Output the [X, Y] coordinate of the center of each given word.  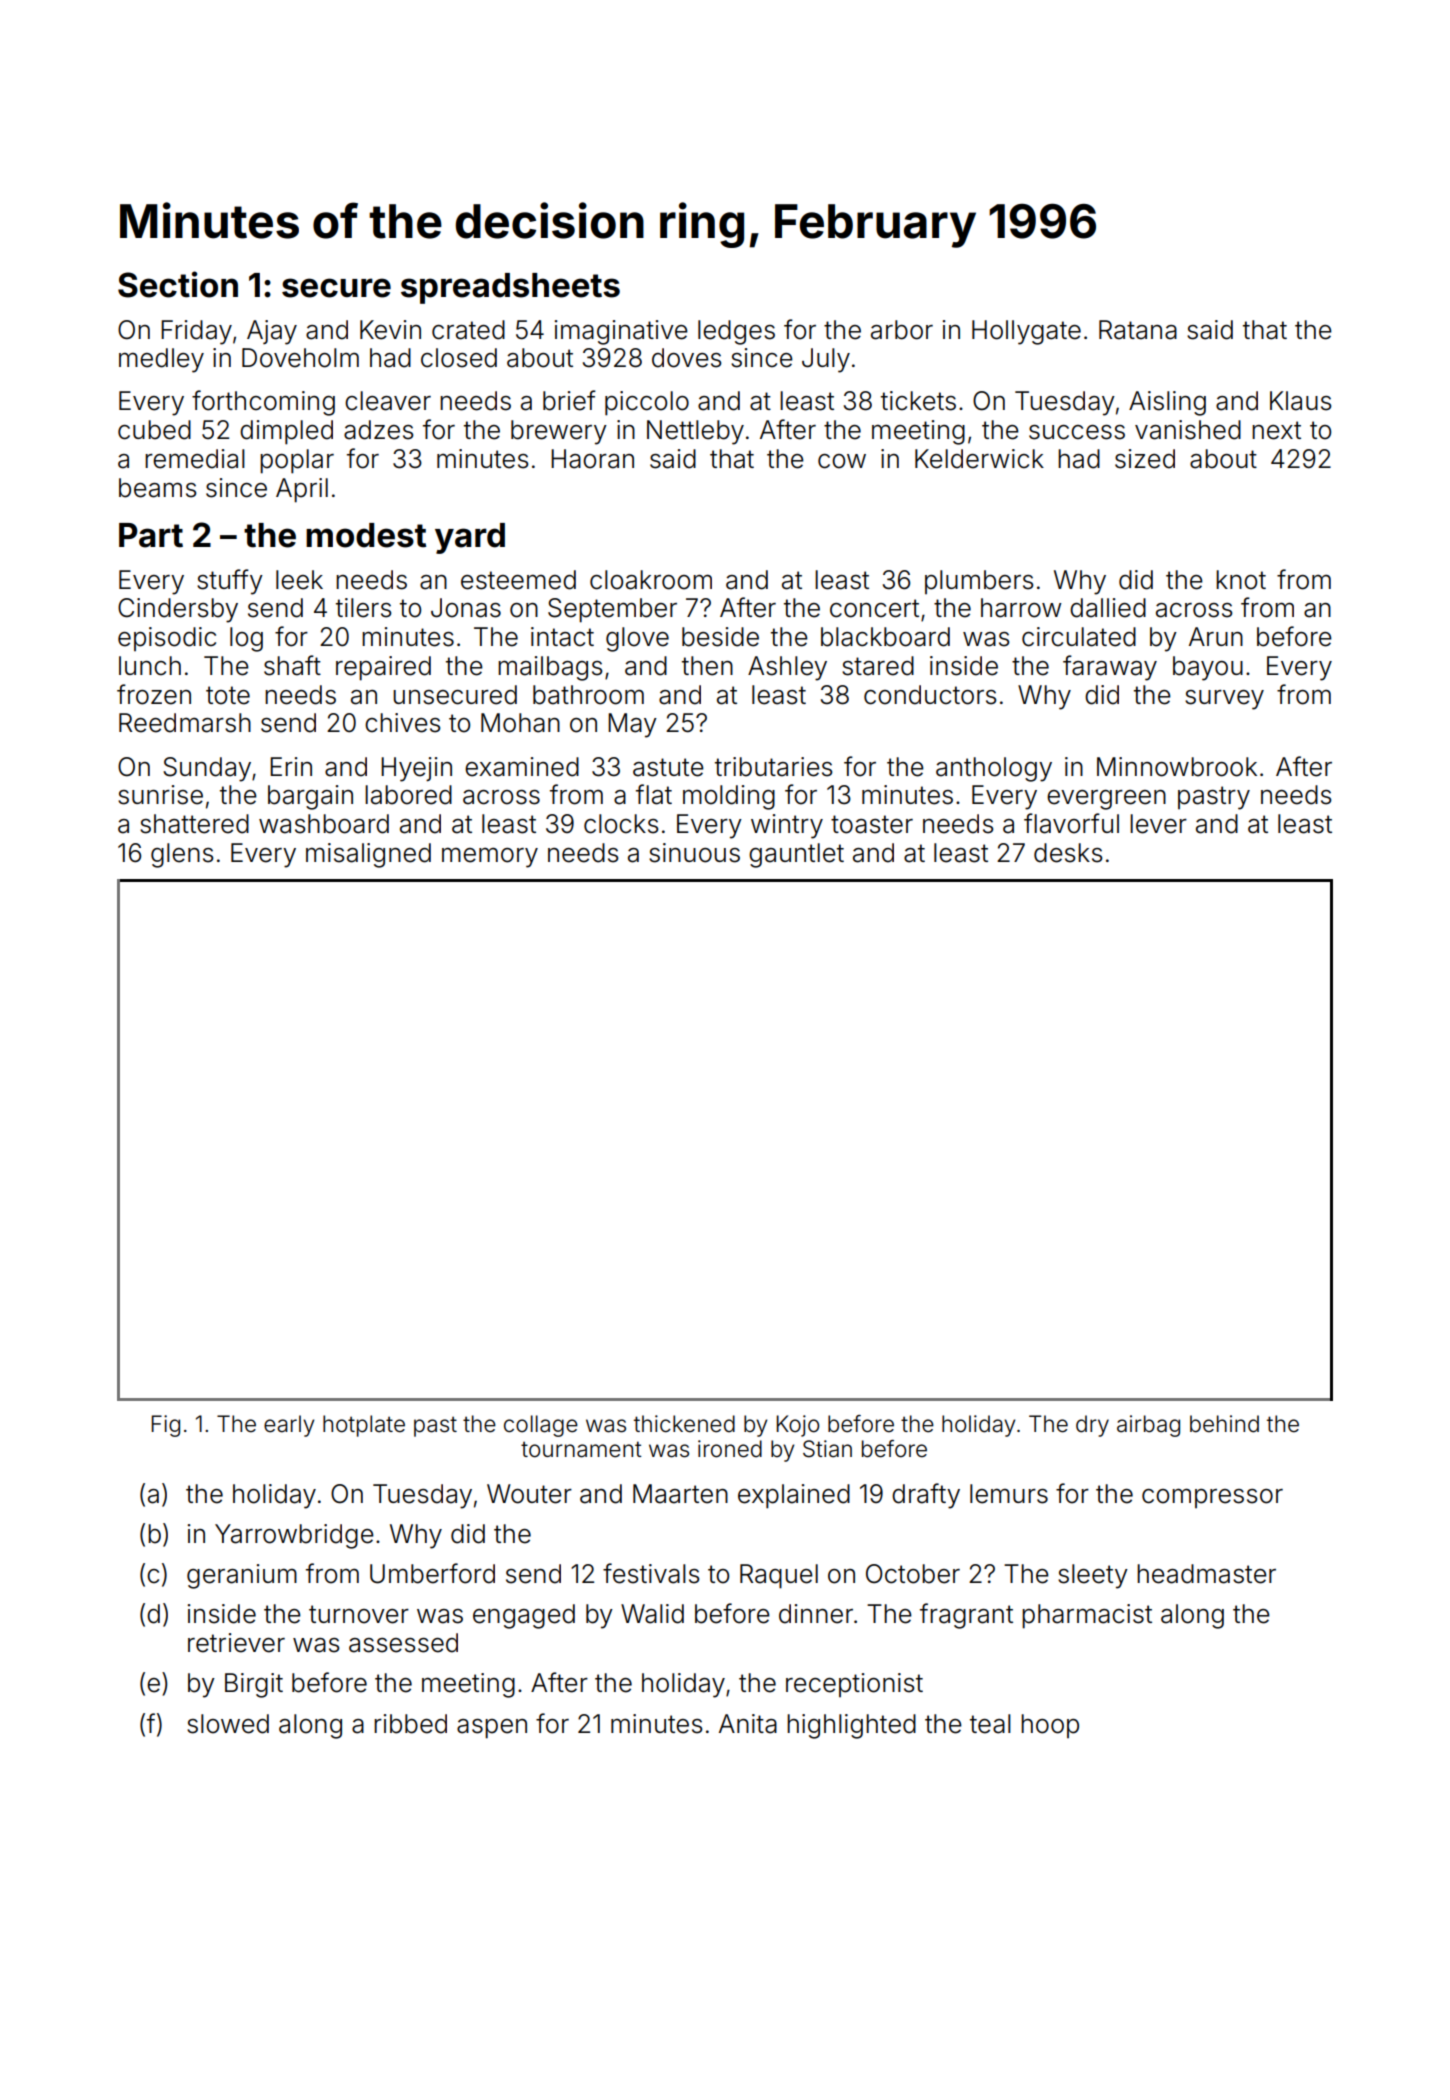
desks [1068, 853]
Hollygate [1026, 332]
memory [490, 858]
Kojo [797, 1426]
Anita [748, 1724]
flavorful [1071, 823]
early [289, 1426]
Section [178, 284]
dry [1092, 1426]
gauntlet [796, 855]
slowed [228, 1724]
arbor [902, 330]
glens [182, 855]
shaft [292, 665]
